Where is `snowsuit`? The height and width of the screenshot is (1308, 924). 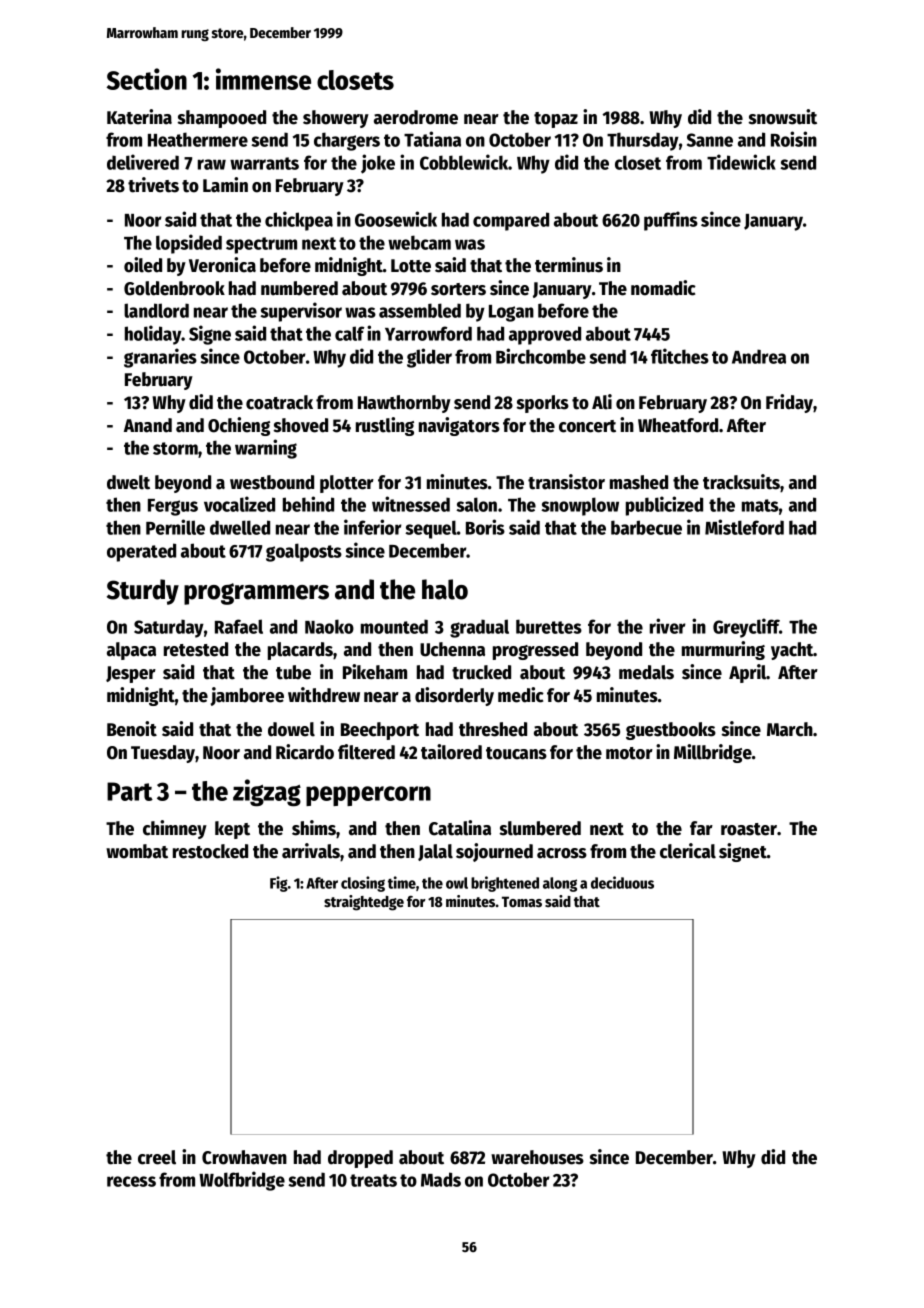
snowsuit is located at coordinates (782, 117).
